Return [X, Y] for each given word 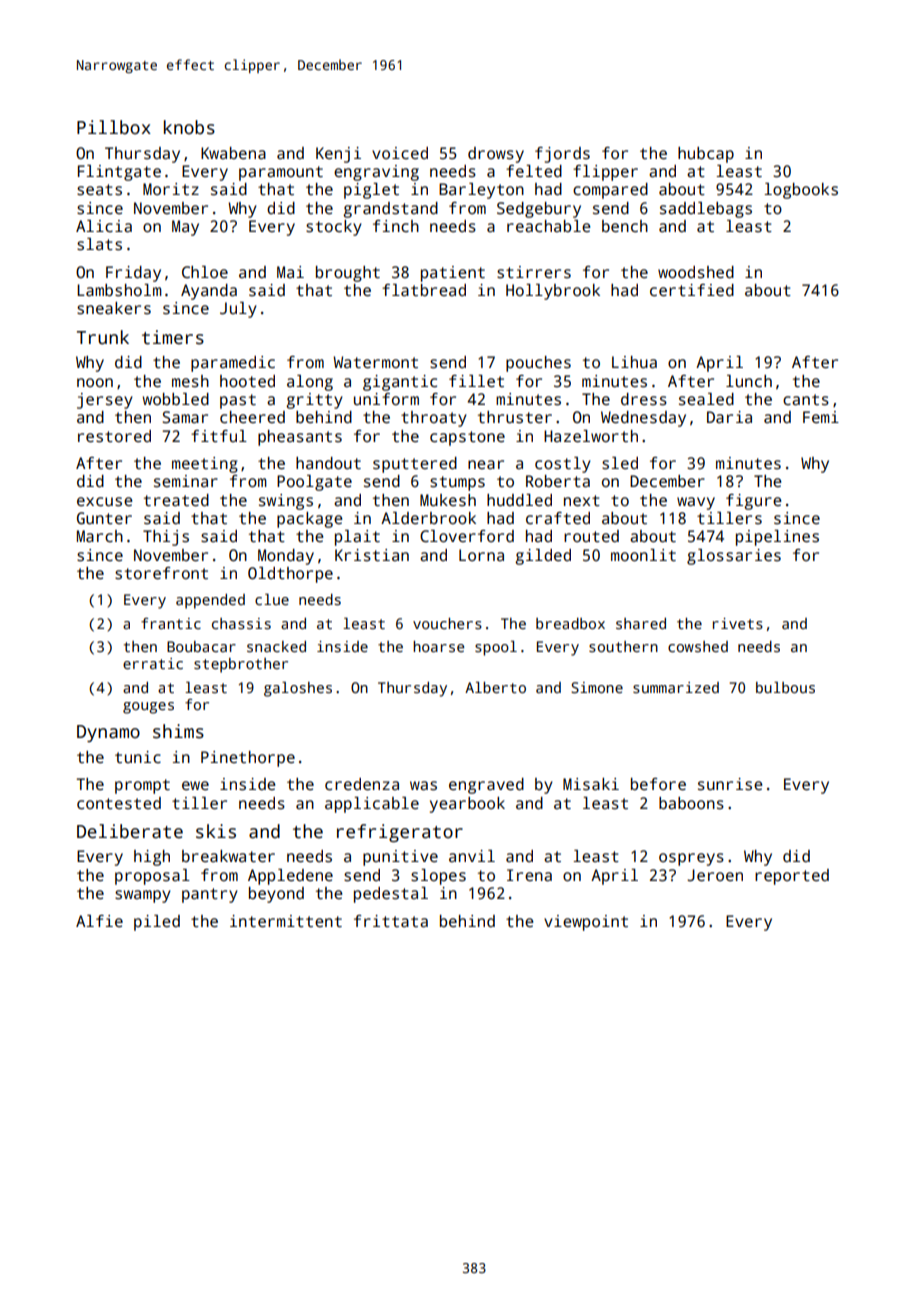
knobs [189, 127]
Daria [729, 417]
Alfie [99, 921]
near [486, 464]
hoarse [438, 646]
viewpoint [586, 923]
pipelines [777, 538]
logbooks [801, 191]
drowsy [496, 155]
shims [178, 731]
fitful [219, 436]
